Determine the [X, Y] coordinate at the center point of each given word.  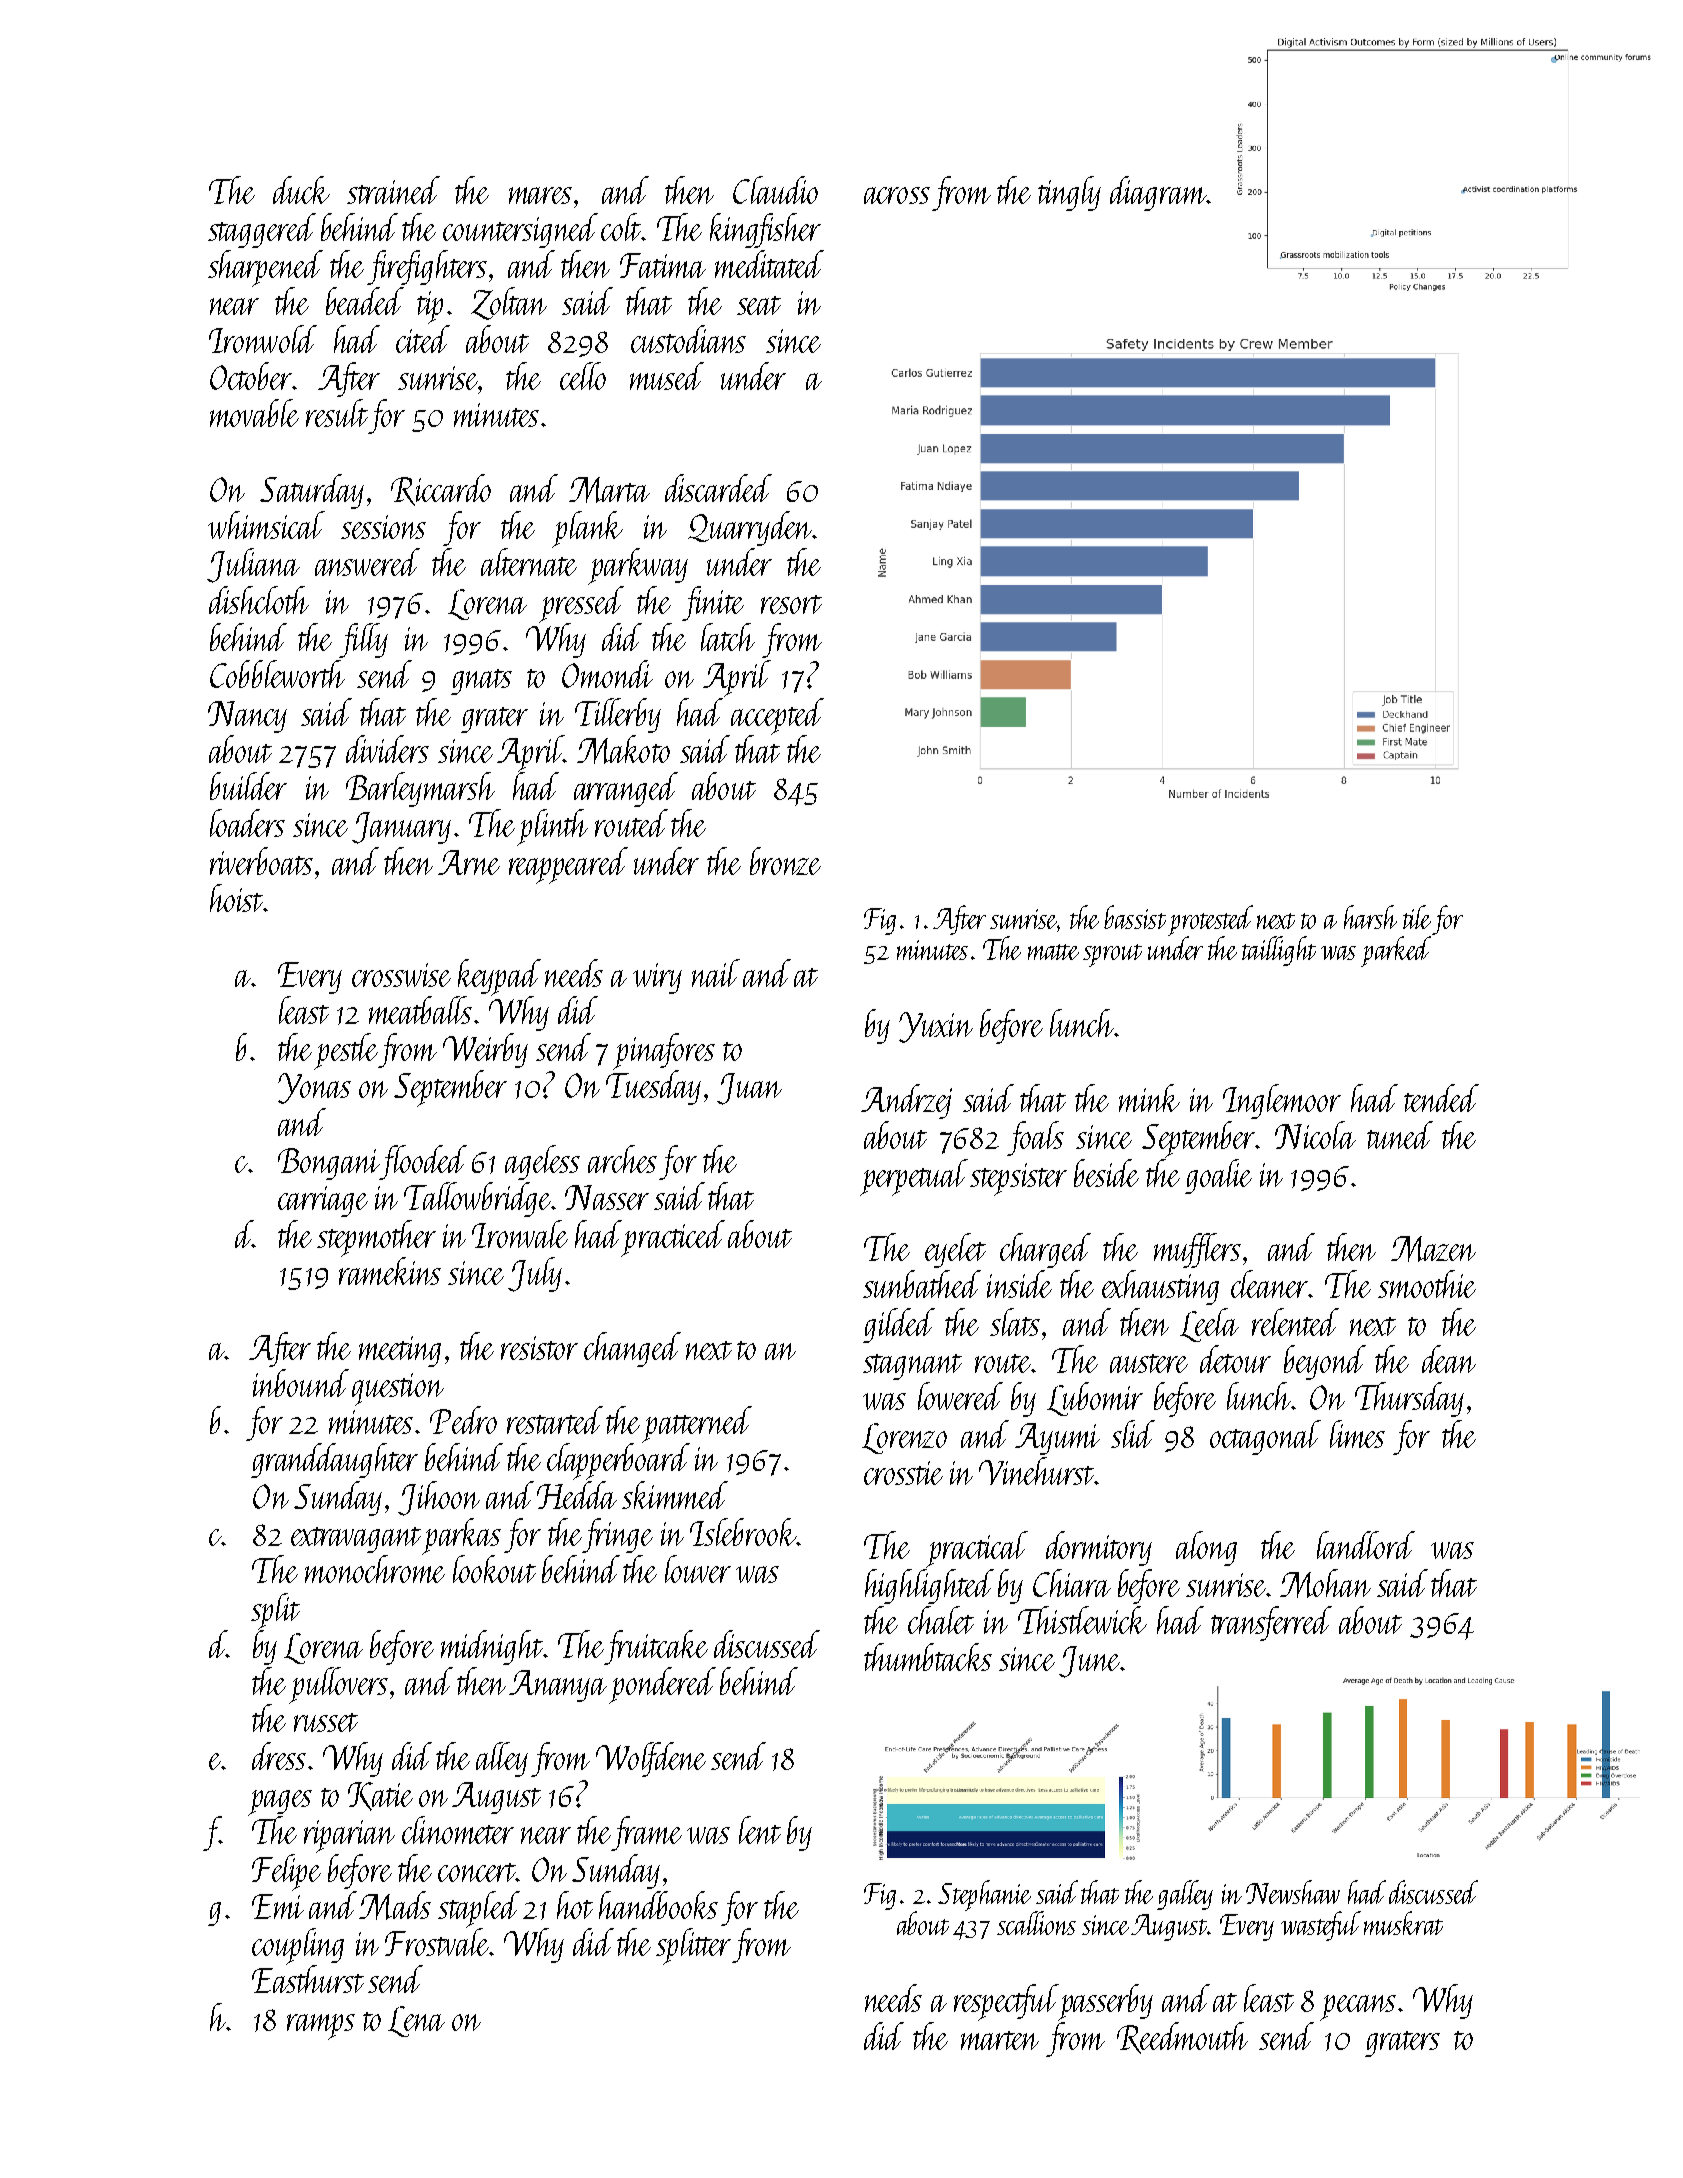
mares [540, 195]
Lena [416, 2021]
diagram [1158, 193]
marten [1000, 2040]
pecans [1358, 2008]
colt [621, 227]
